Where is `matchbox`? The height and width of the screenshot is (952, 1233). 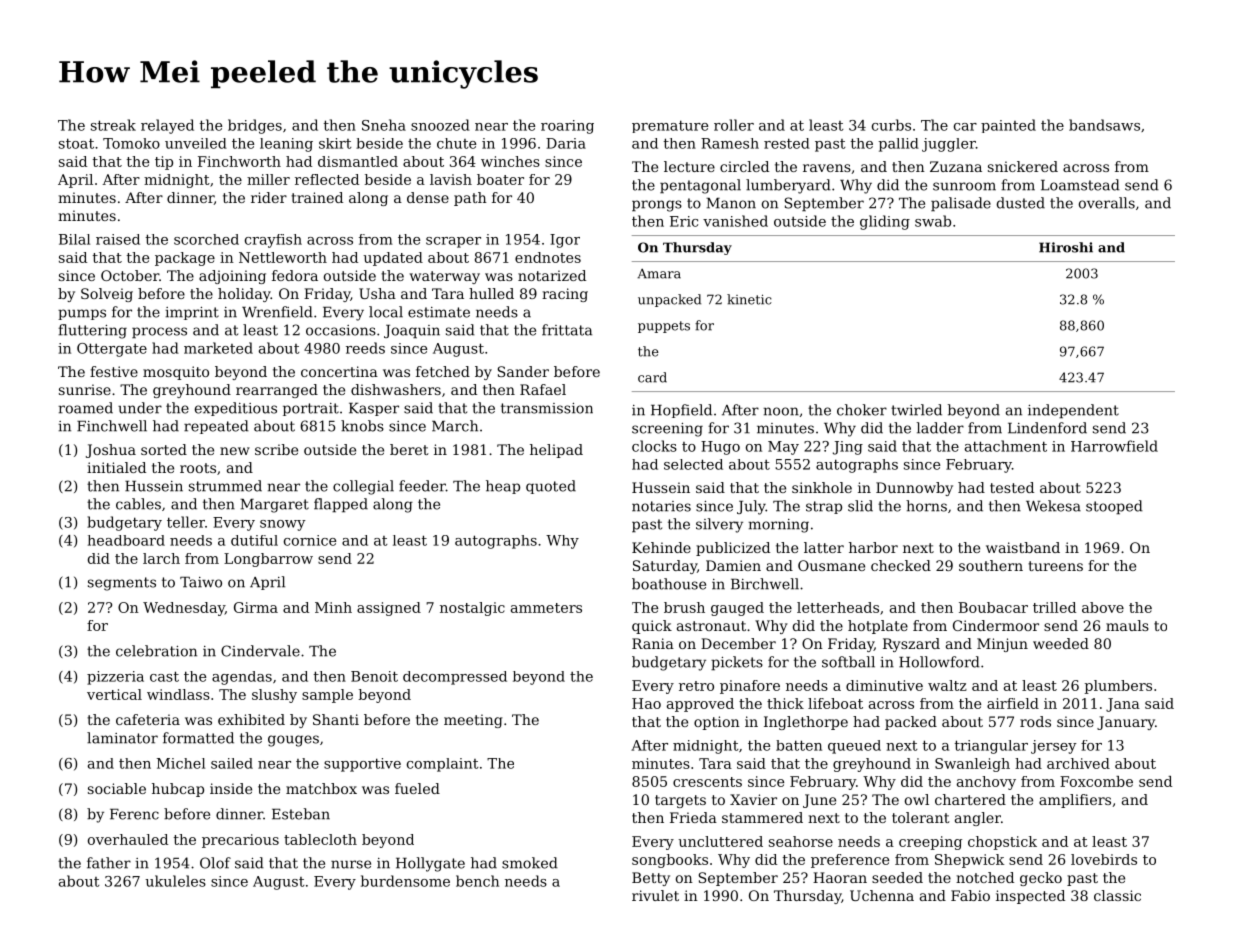 matchbox is located at coordinates (321, 788).
